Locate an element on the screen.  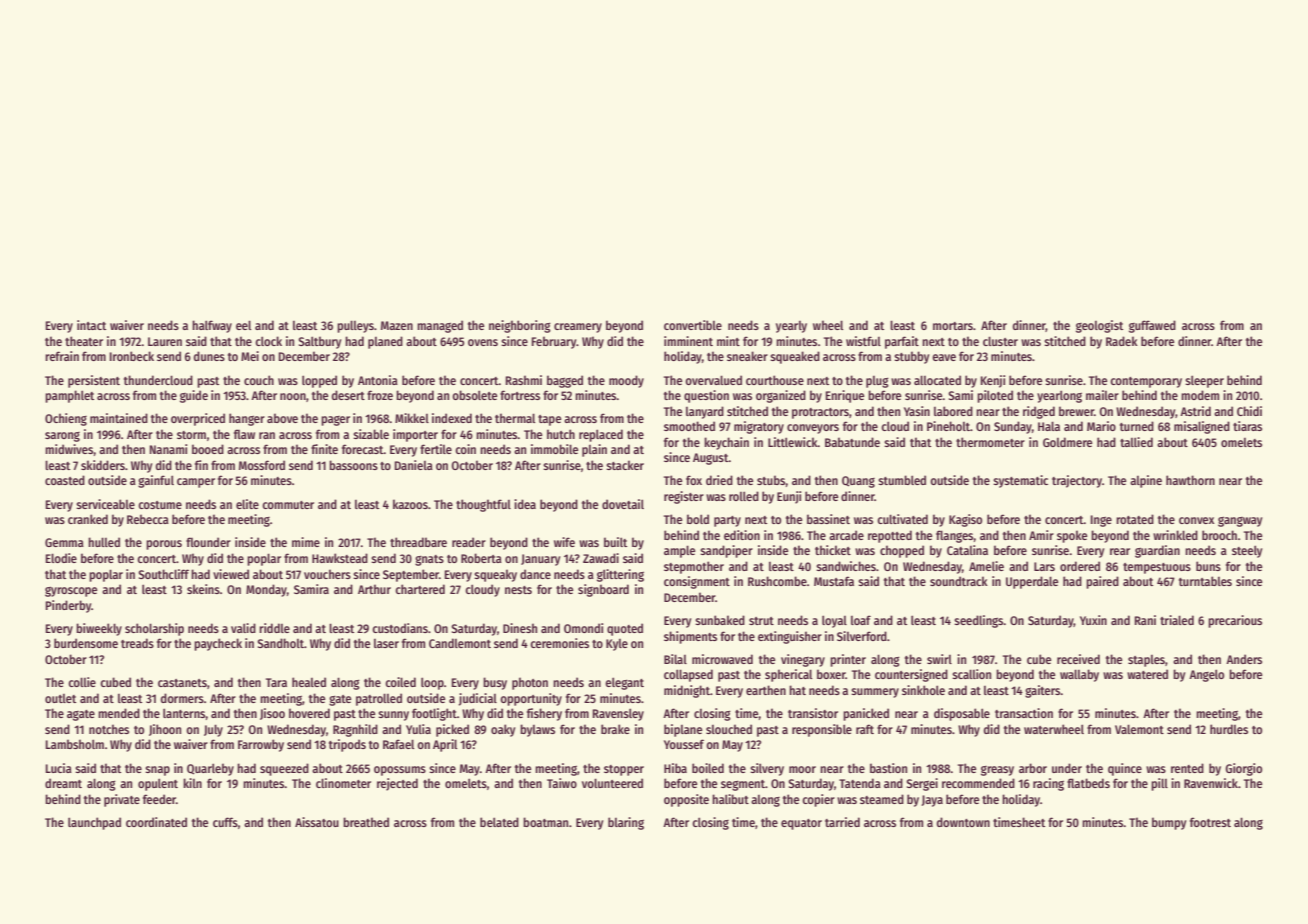
creamery is located at coordinates (578, 328).
